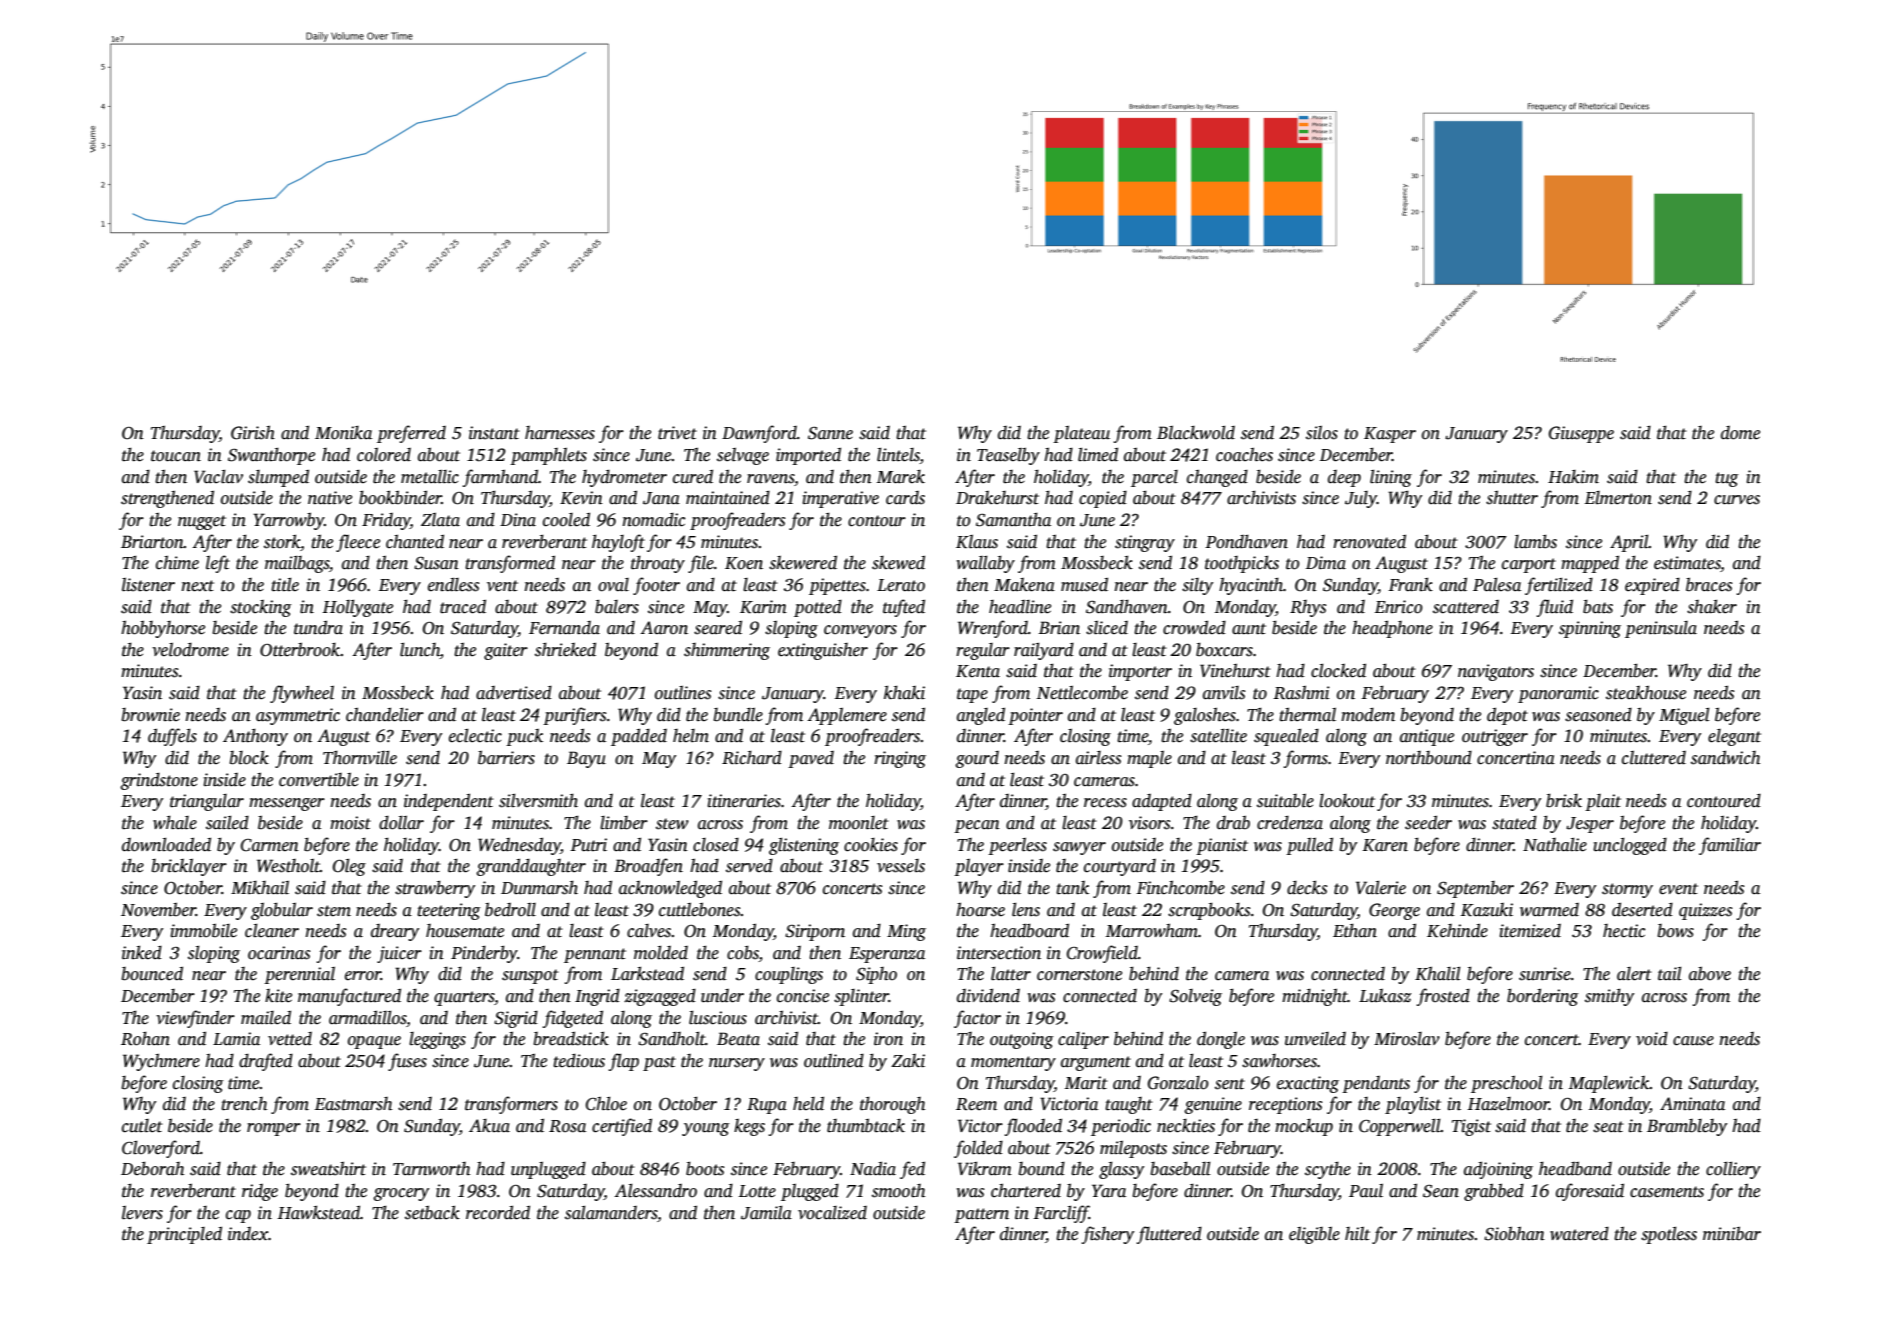 Image resolution: width=1882 pixels, height=1331 pixels. Describe the element at coordinates (649, 931) in the screenshot. I see `calves` at that location.
